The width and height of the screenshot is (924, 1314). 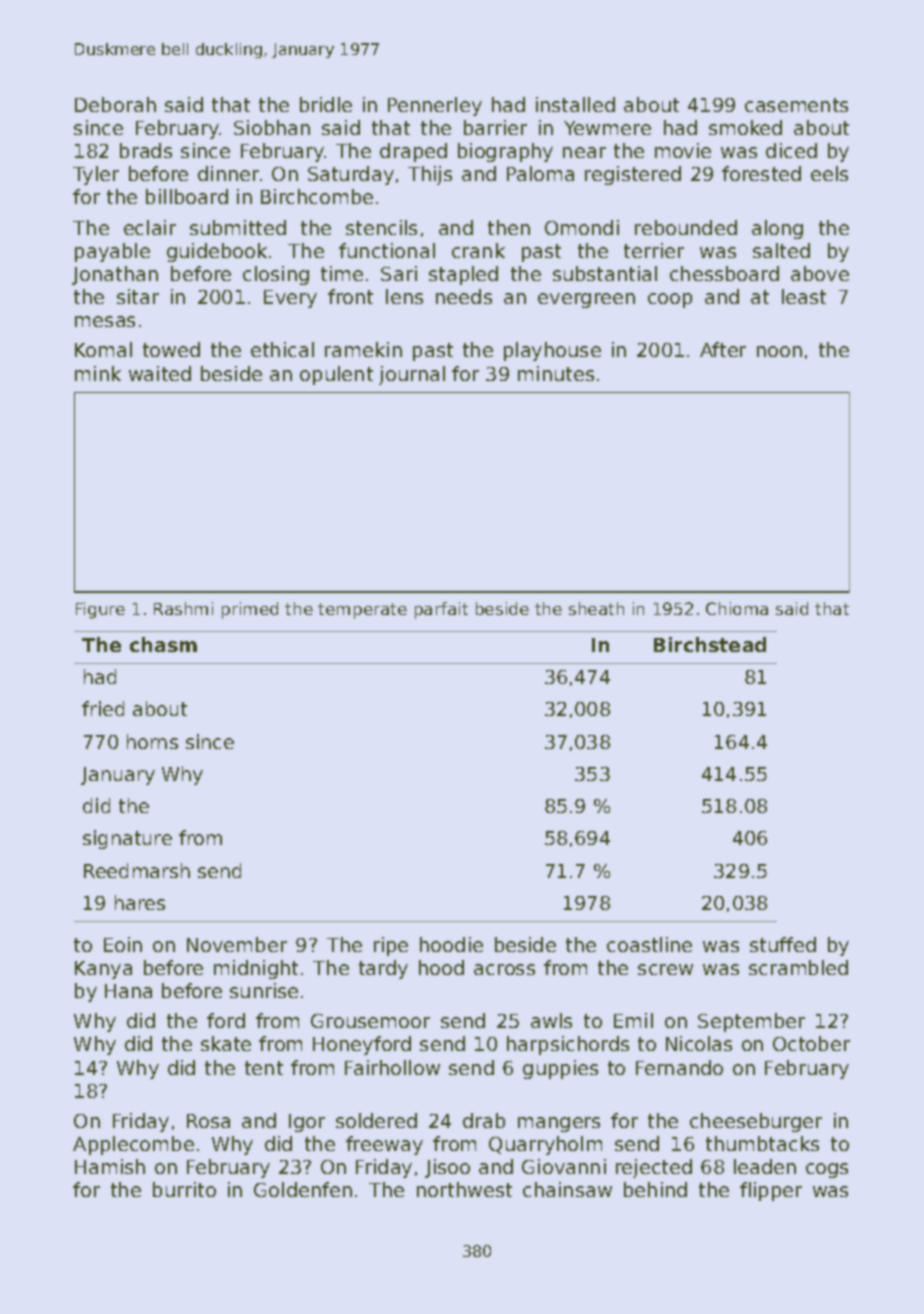 What do you see at coordinates (362, 611) in the screenshot?
I see `temperate` at bounding box center [362, 611].
